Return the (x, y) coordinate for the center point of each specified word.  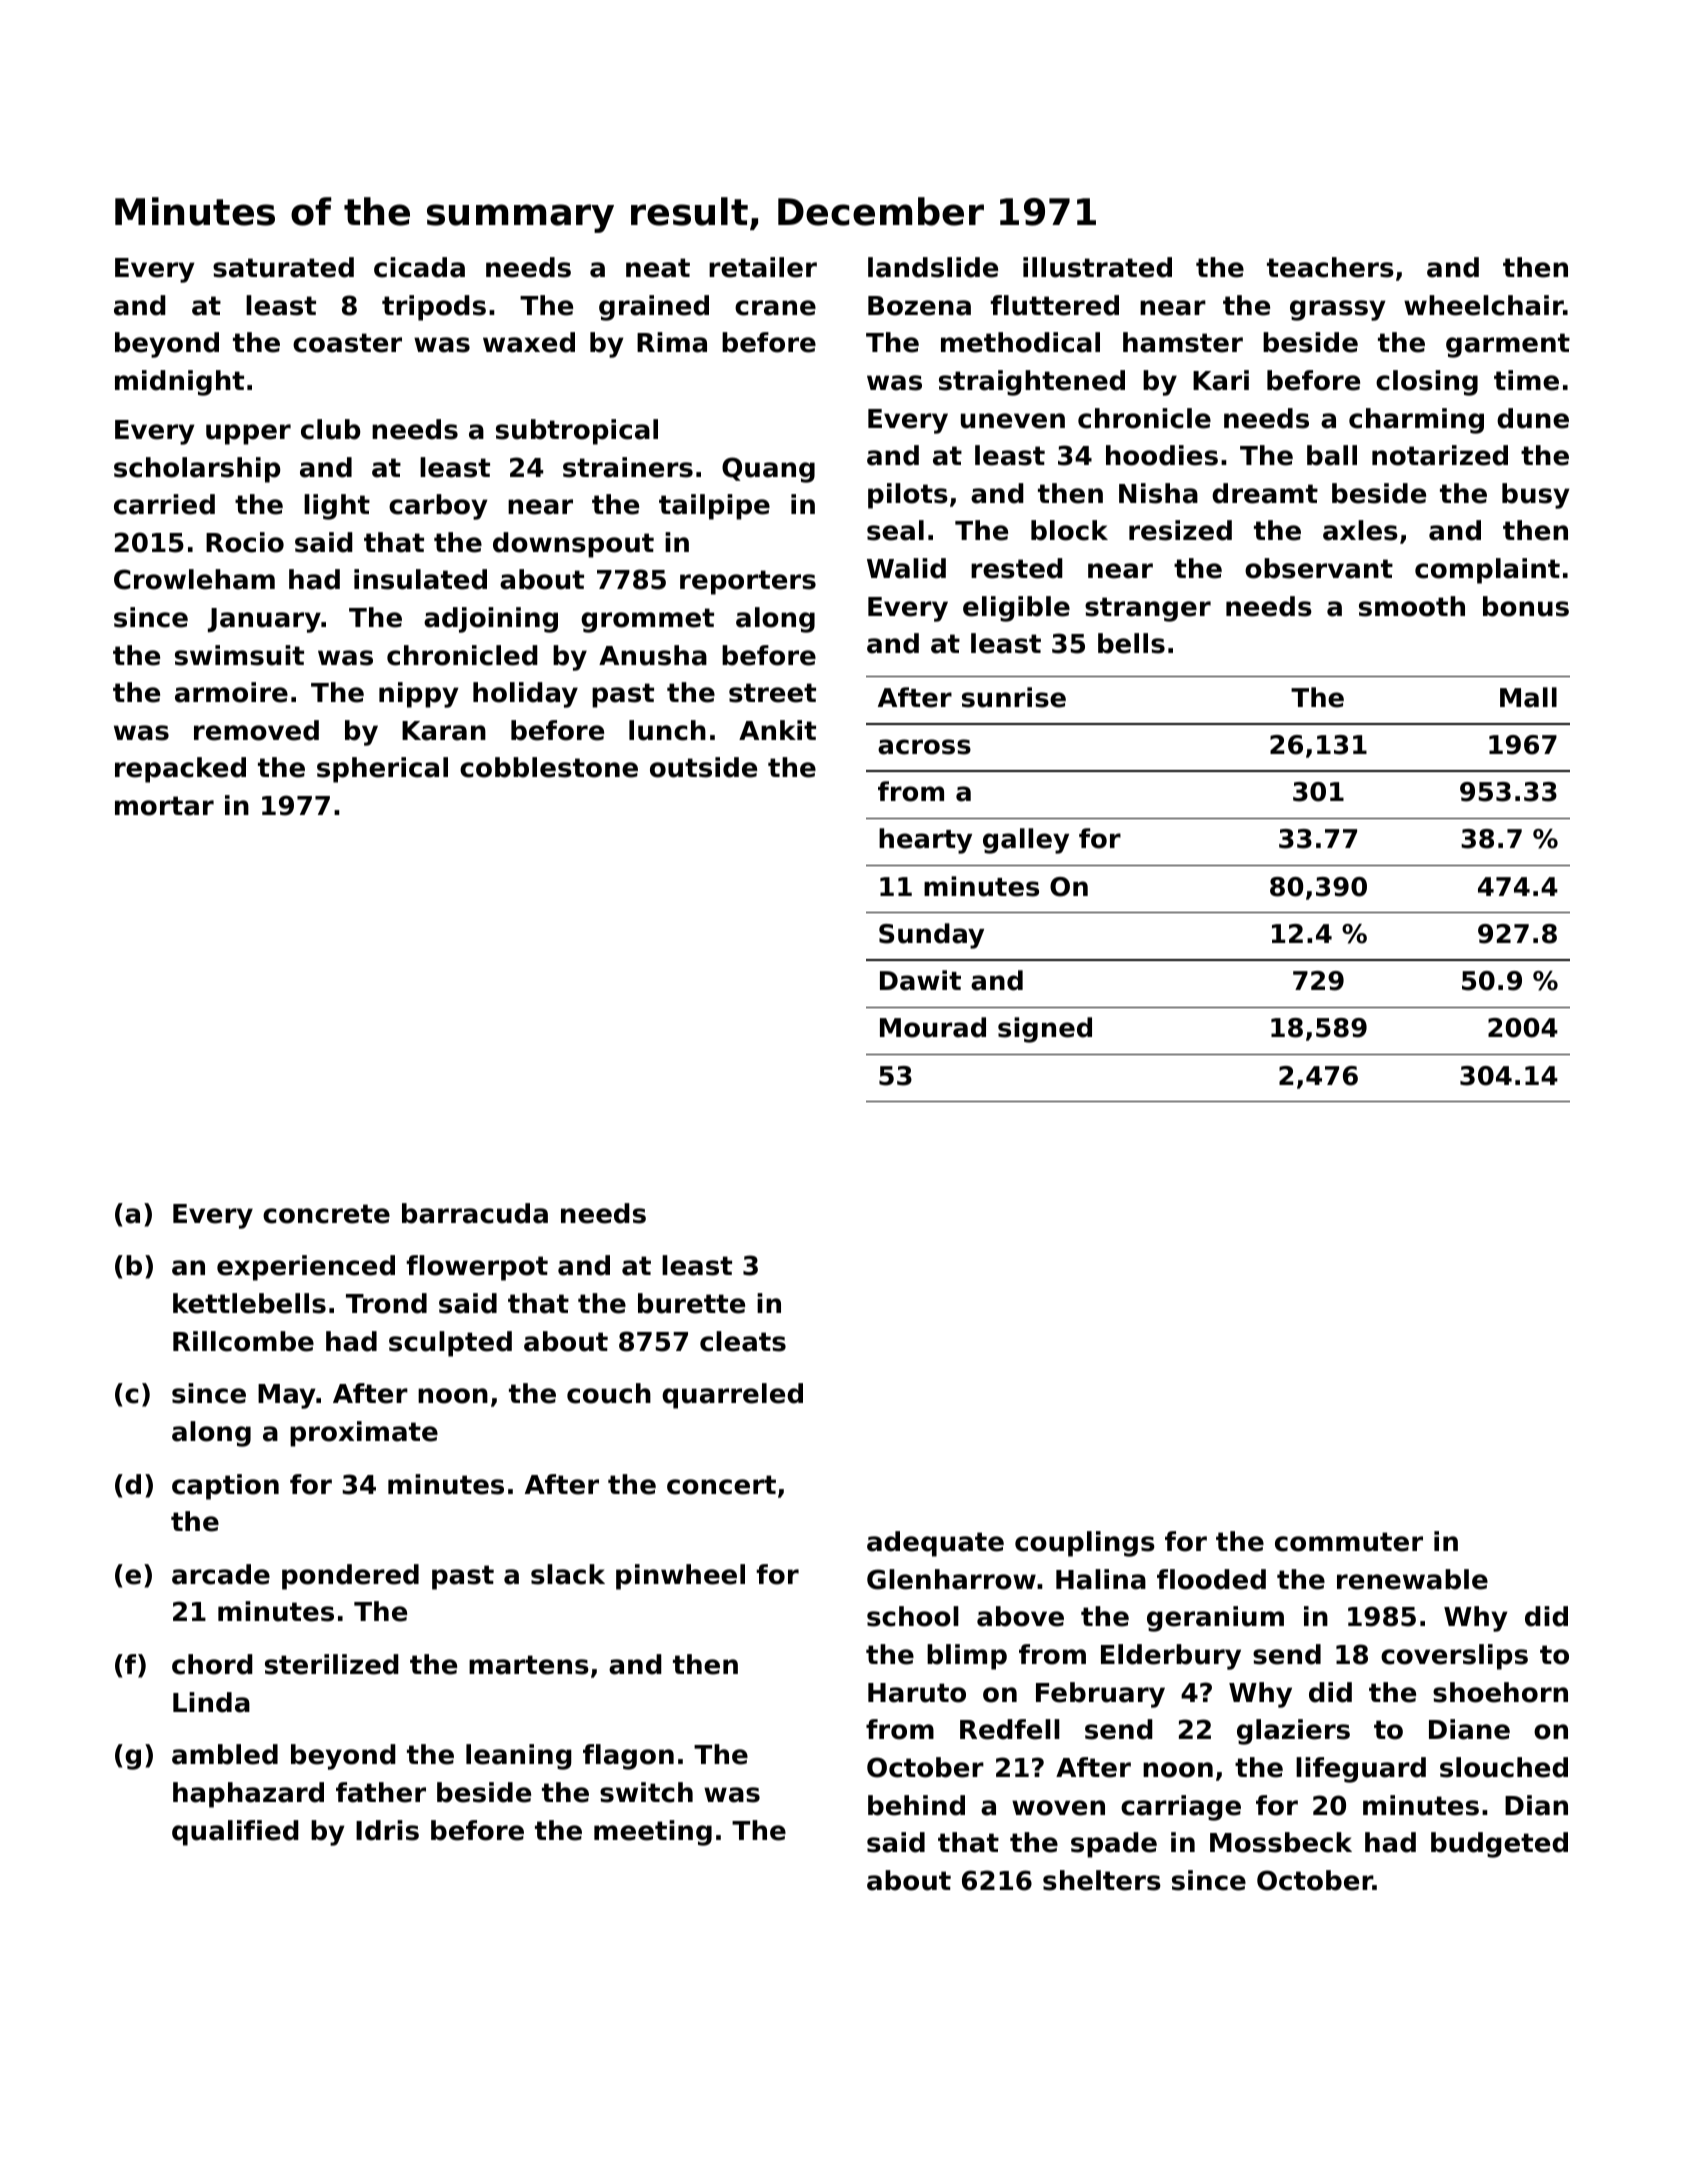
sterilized (332, 1664)
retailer (763, 267)
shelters (1102, 1880)
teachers (1330, 267)
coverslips (1454, 1657)
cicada (419, 267)
